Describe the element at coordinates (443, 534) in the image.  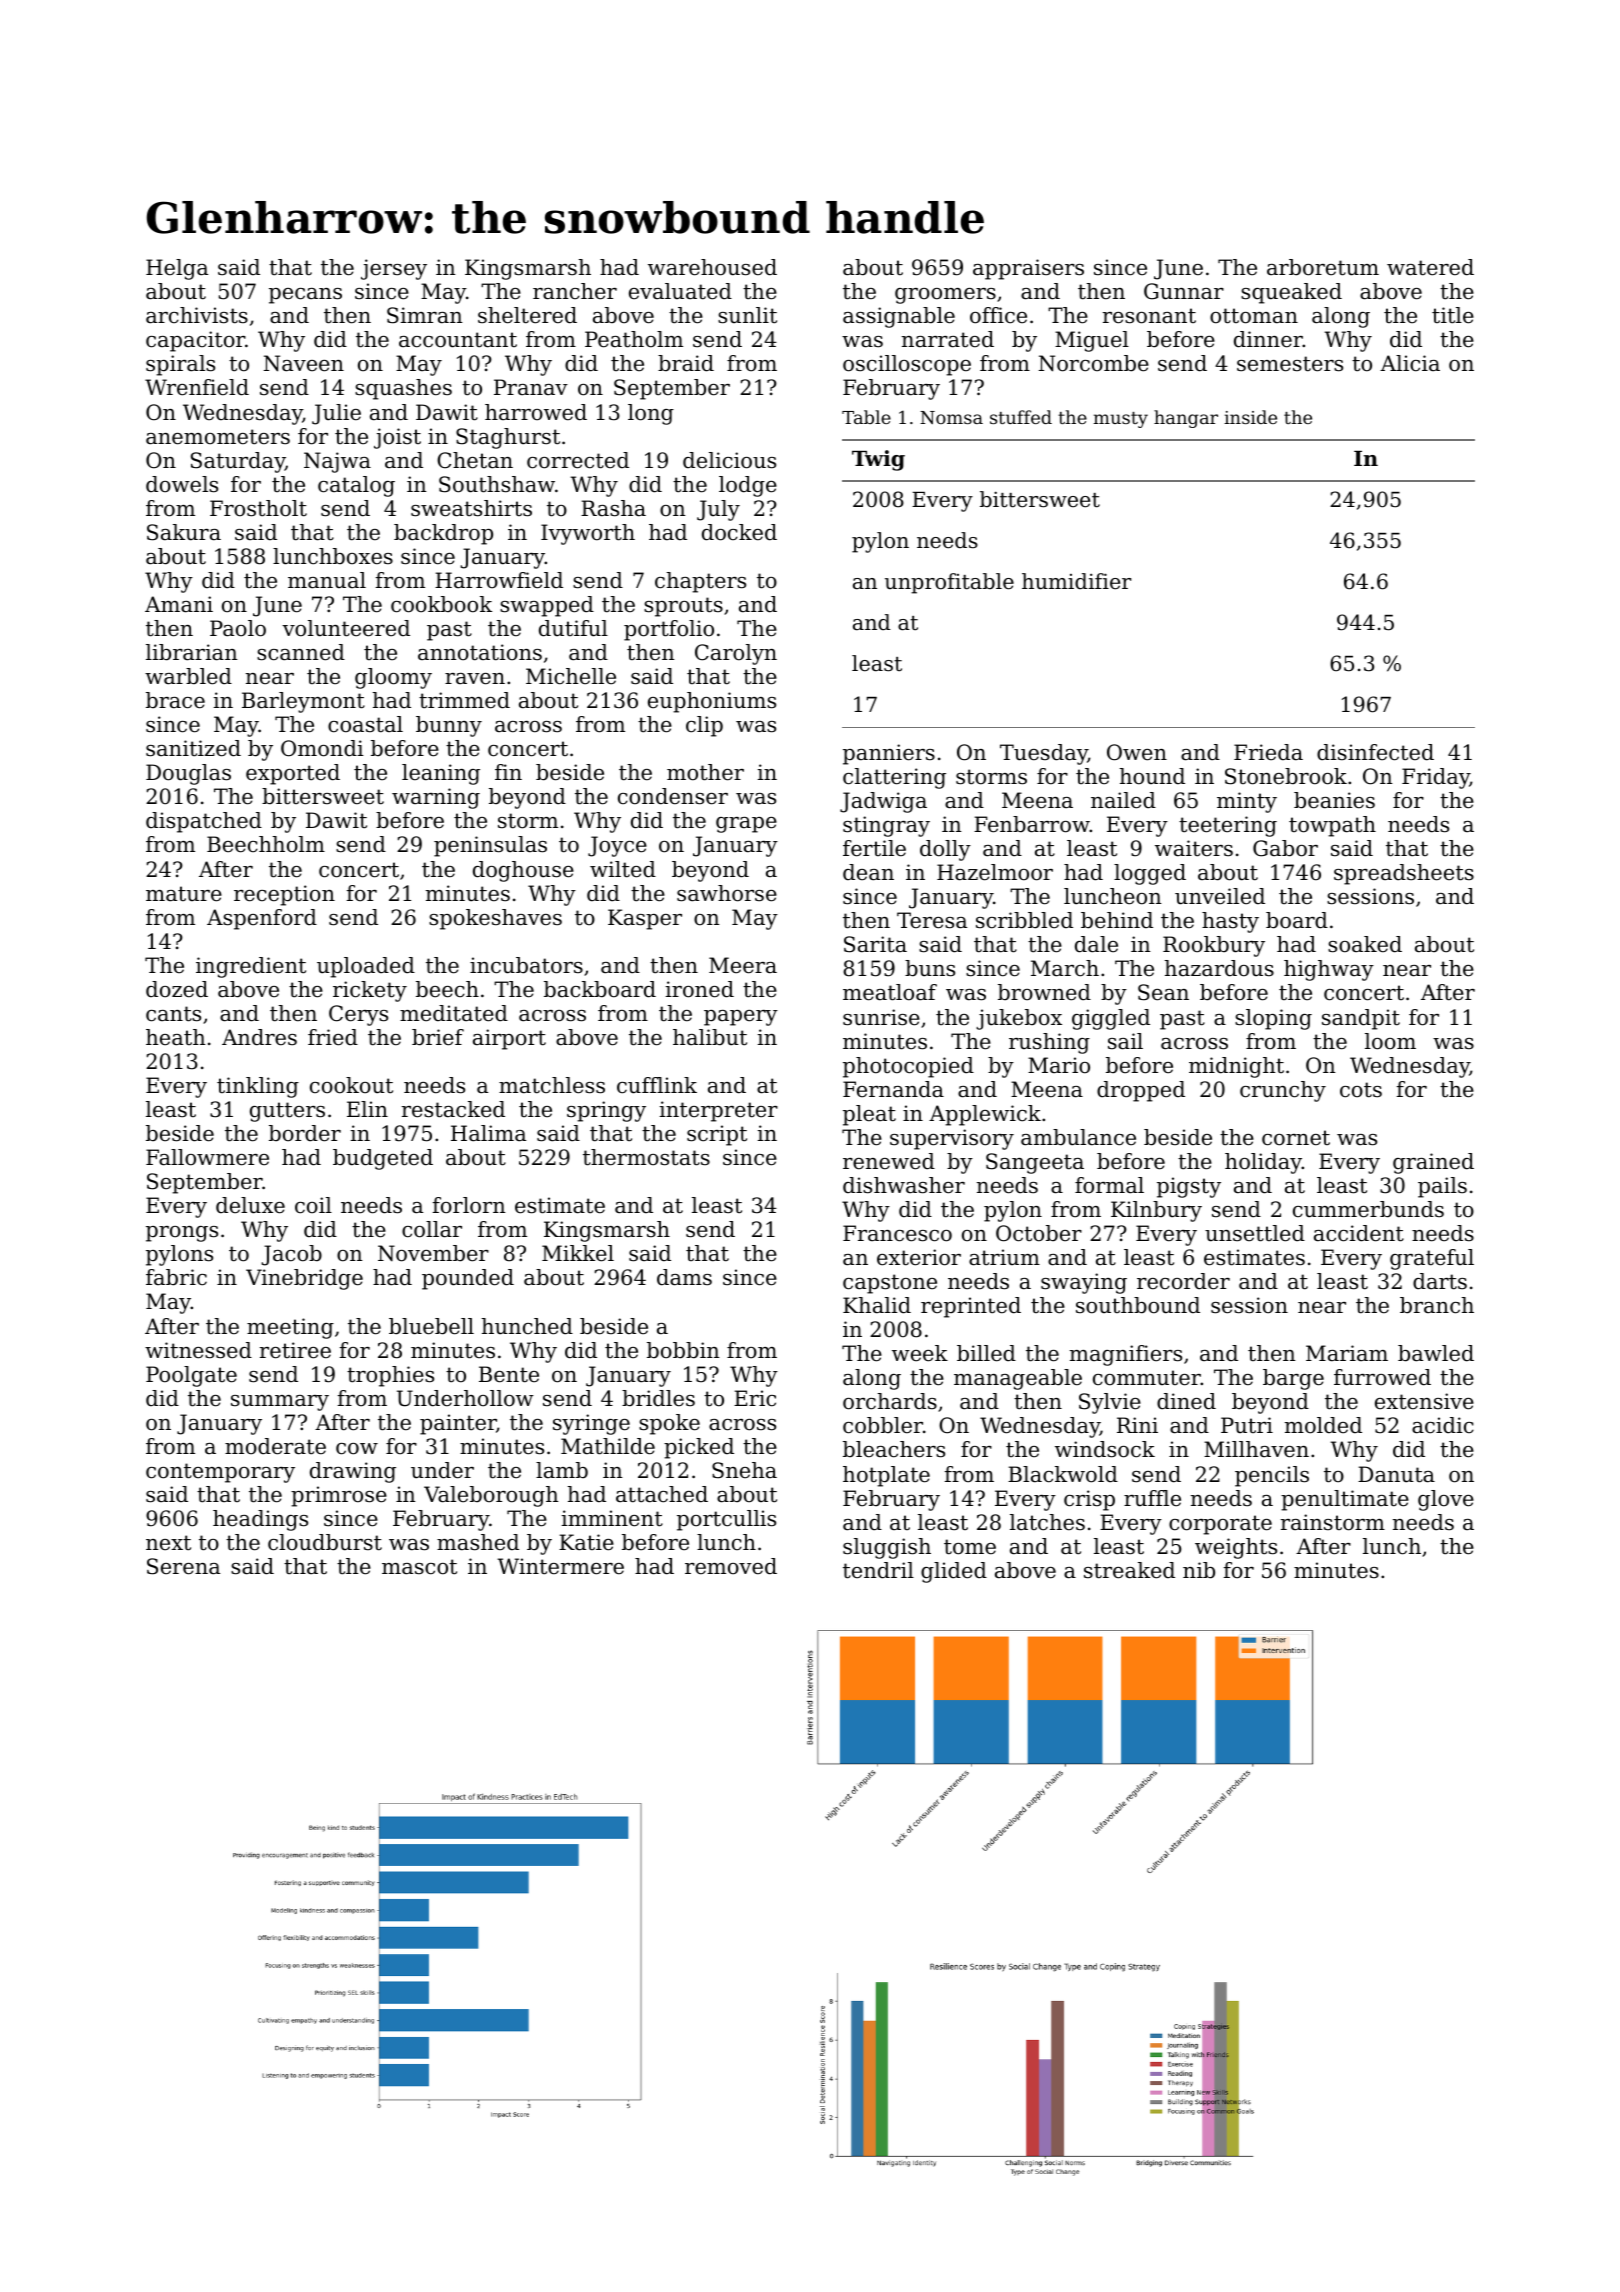
I see `backdrop` at that location.
